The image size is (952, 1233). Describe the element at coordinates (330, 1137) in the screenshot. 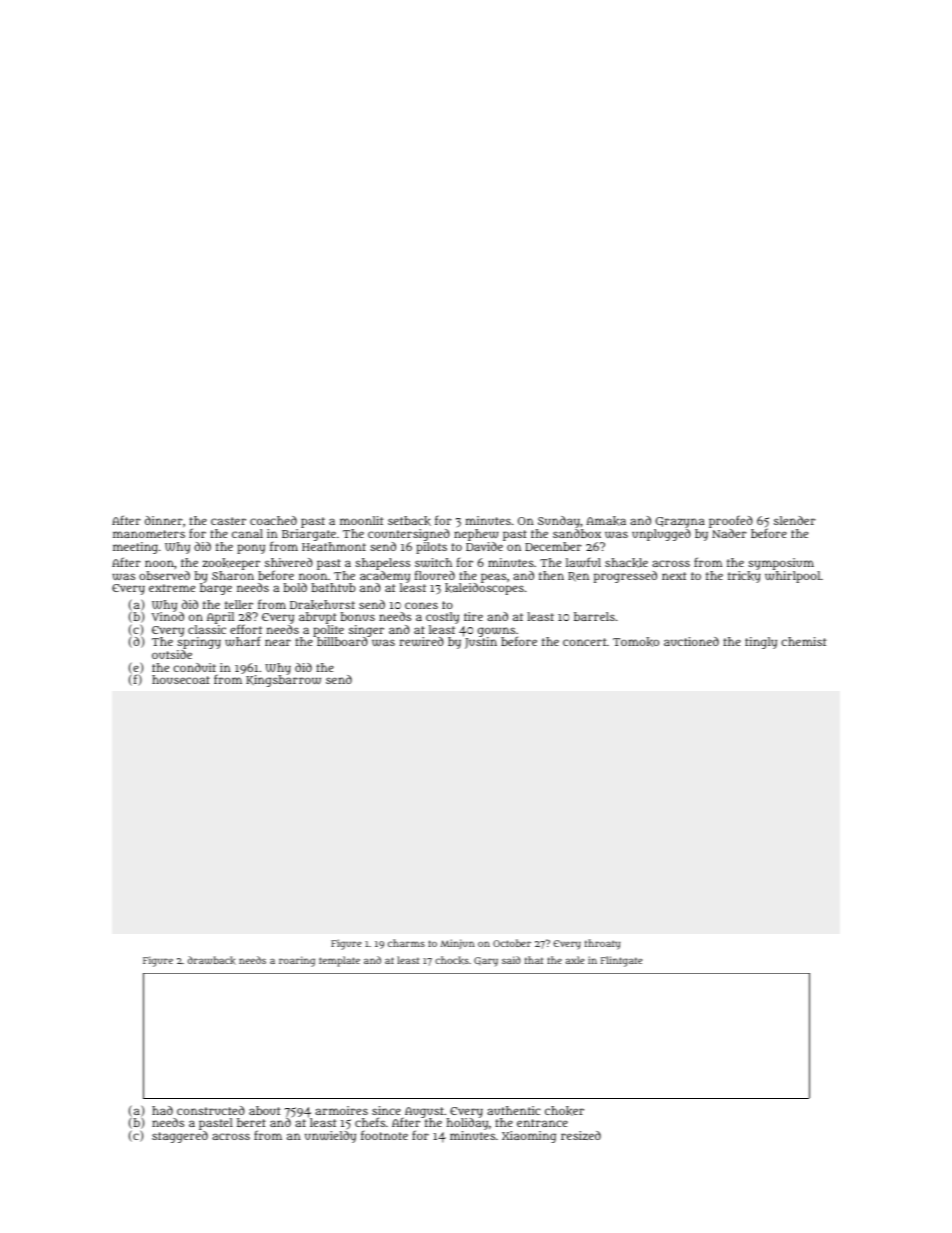

I see `unwieldy` at that location.
